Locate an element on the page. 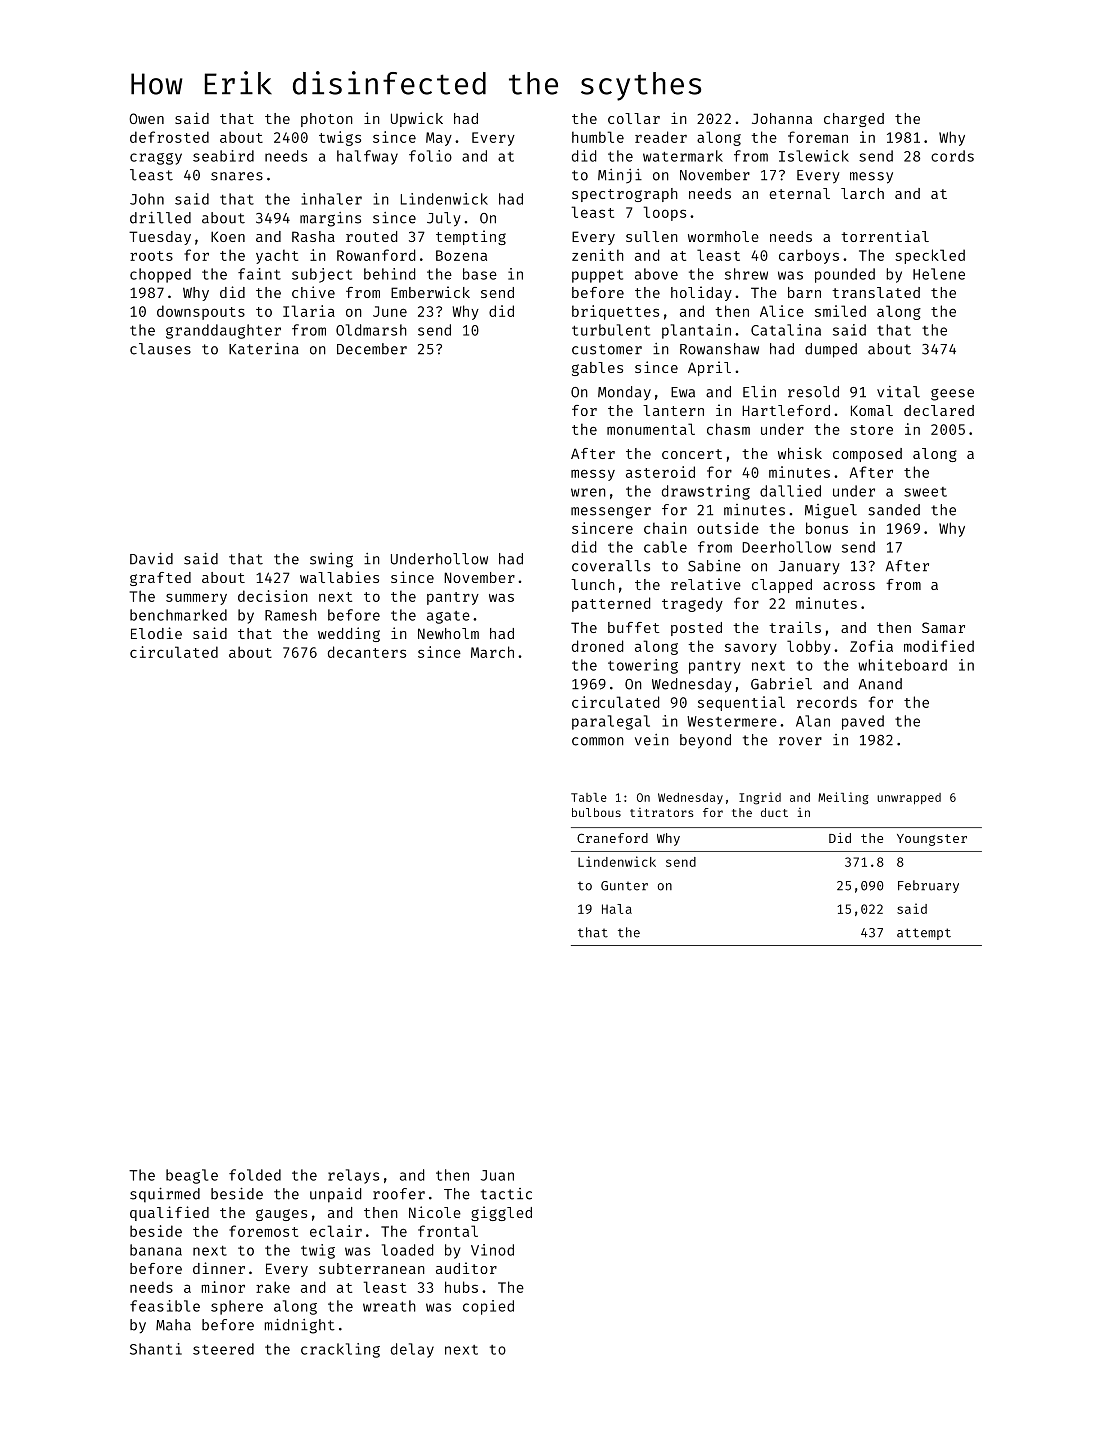 This document has height=1437, width=1111. dinner is located at coordinates (219, 1268).
